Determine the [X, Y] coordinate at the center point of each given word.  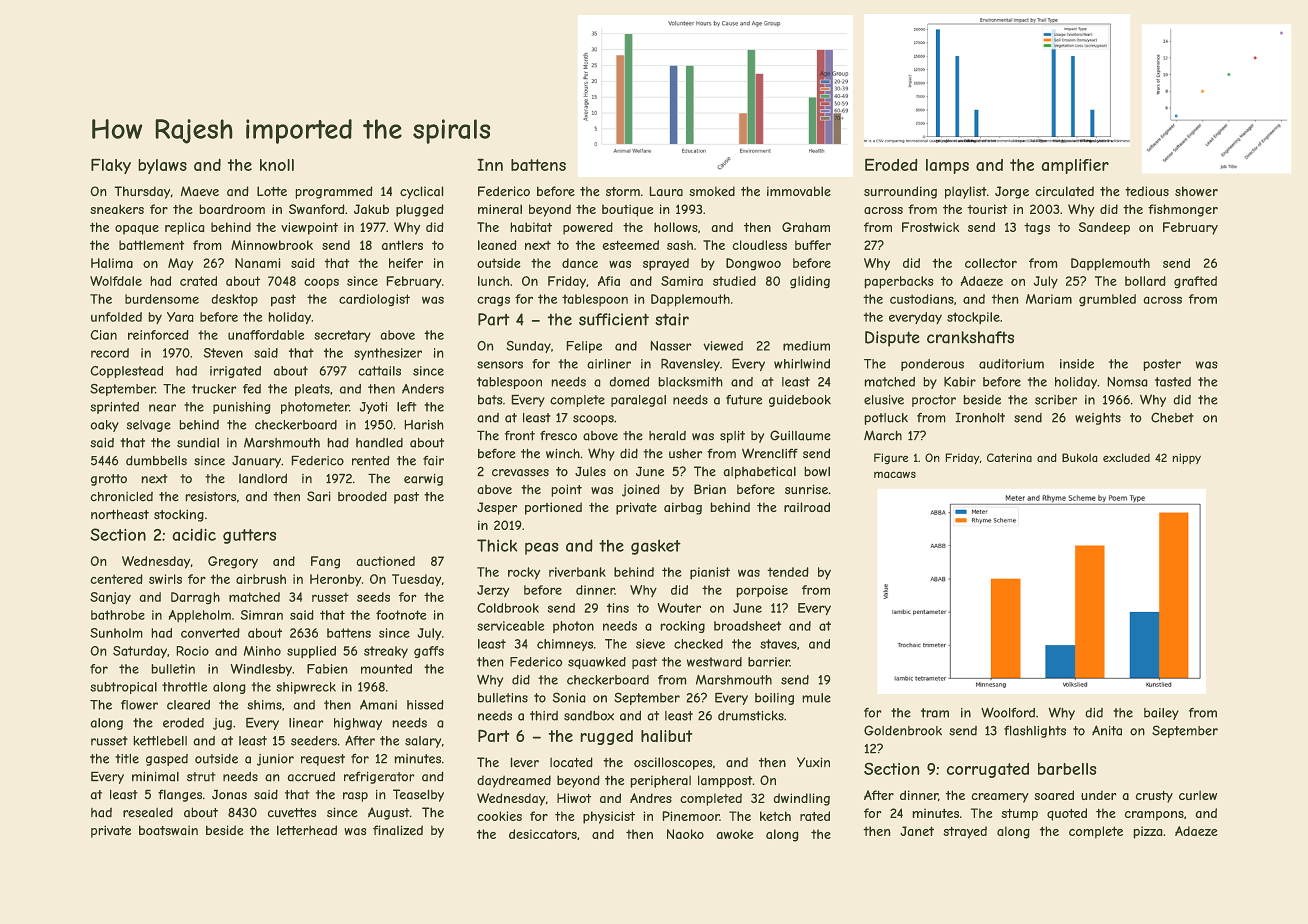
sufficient [614, 319]
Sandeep [1104, 228]
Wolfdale [116, 281]
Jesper [497, 508]
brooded [362, 496]
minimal [155, 777]
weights [1098, 419]
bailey [1161, 714]
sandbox [589, 716]
